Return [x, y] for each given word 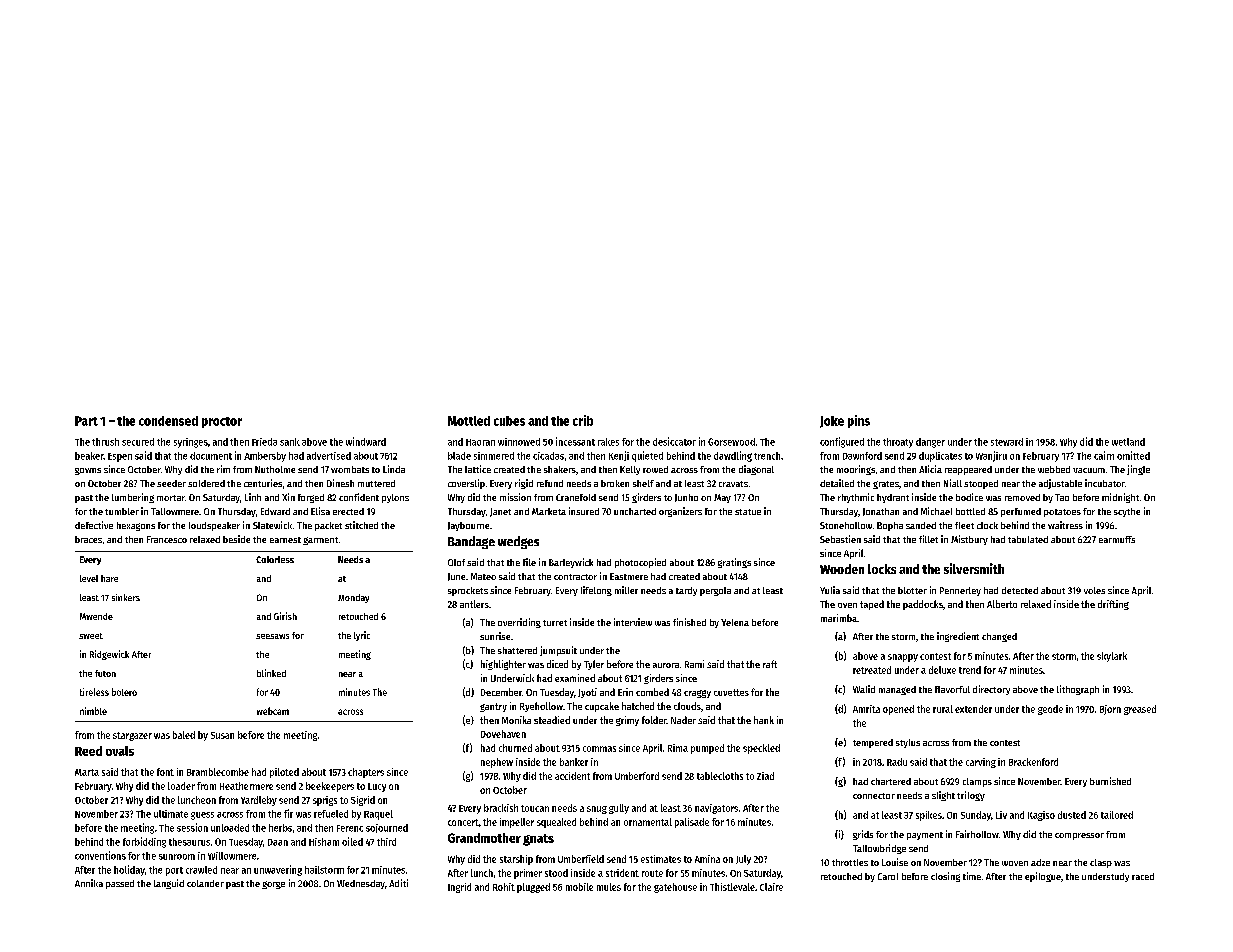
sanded [921, 525]
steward [1007, 442]
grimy [627, 721]
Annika [89, 883]
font [165, 772]
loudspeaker [214, 526]
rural [943, 709]
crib [583, 420]
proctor [222, 422]
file [529, 562]
